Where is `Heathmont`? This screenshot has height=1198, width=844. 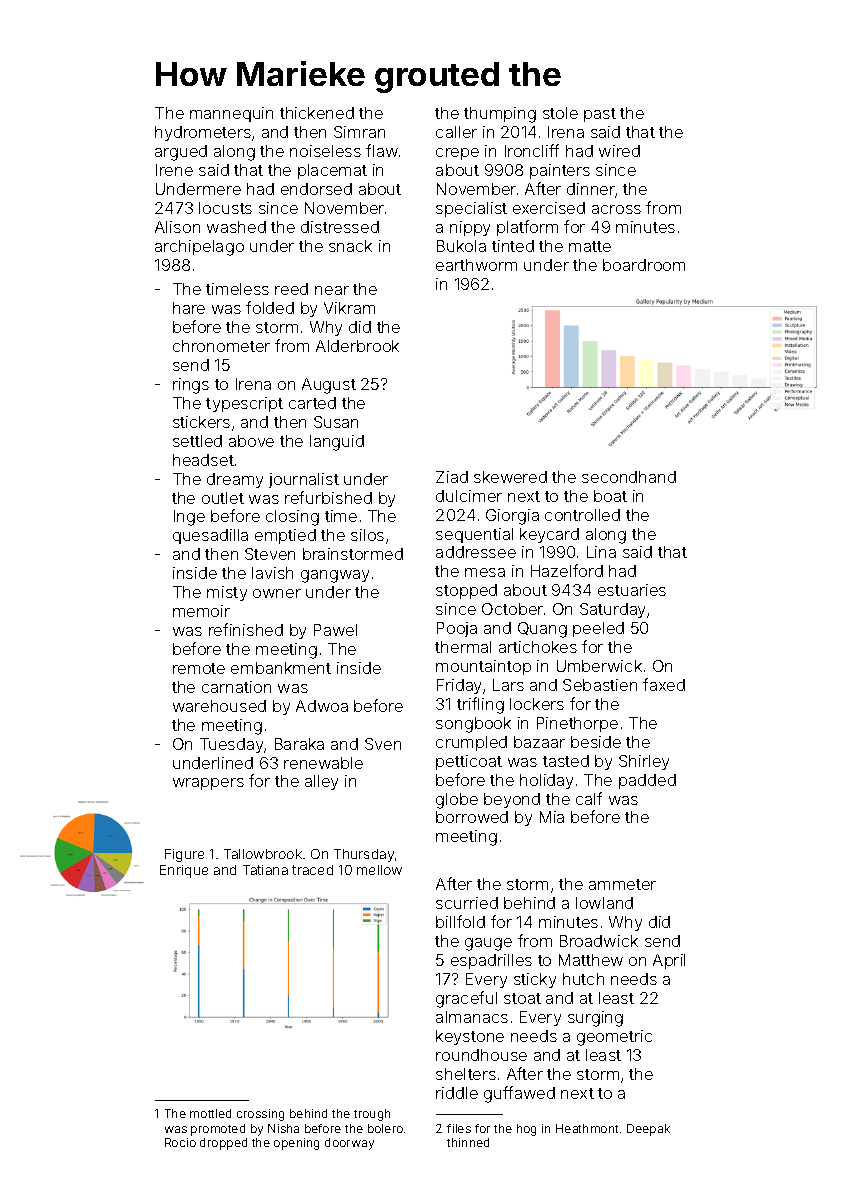 Heathmont is located at coordinates (587, 1128).
